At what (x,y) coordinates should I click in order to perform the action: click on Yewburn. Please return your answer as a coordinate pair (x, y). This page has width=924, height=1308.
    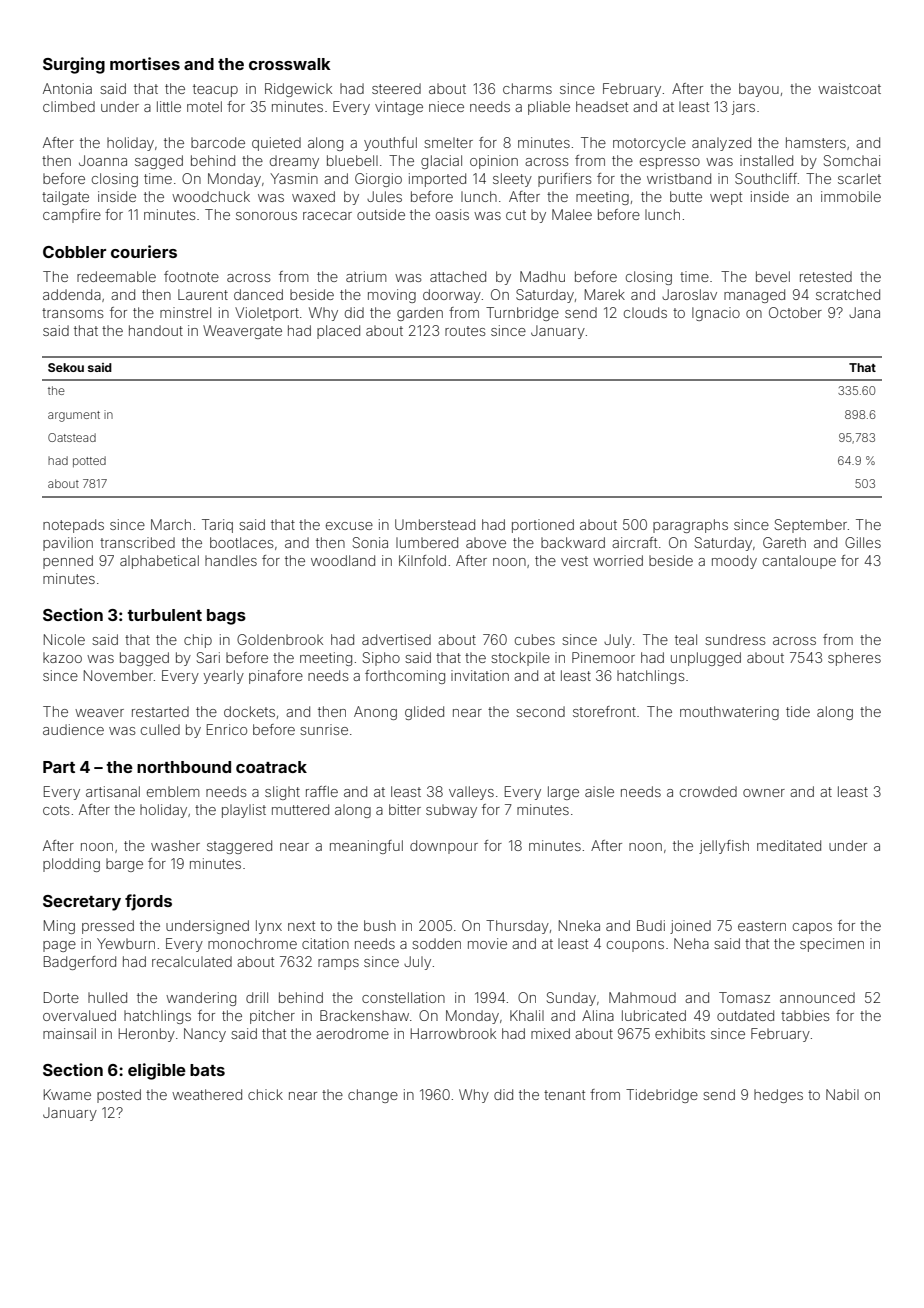
    Looking at the image, I should click on (126, 943).
